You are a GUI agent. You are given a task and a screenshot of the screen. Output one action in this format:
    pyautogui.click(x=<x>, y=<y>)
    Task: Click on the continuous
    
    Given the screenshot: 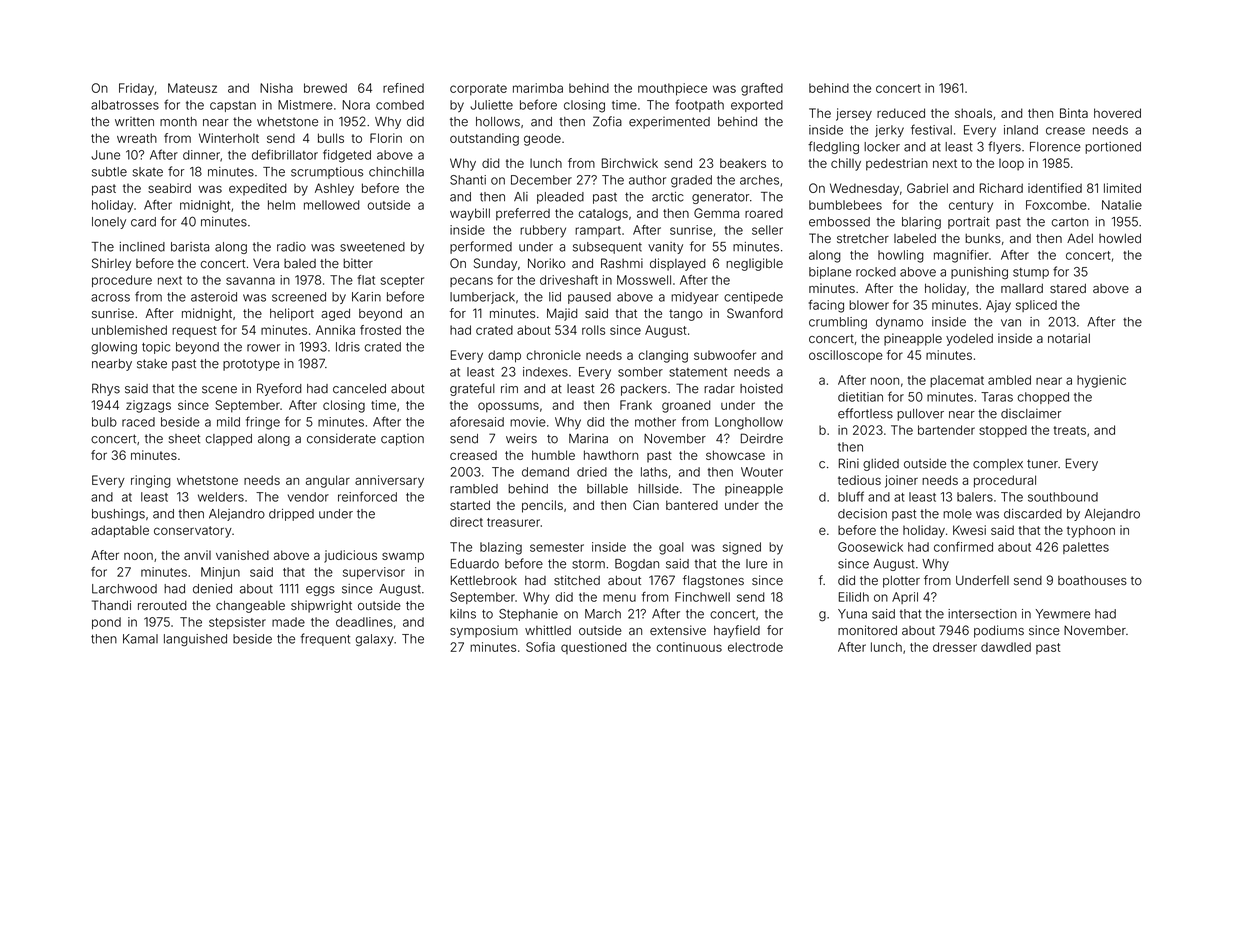 What is the action you would take?
    pyautogui.click(x=689, y=647)
